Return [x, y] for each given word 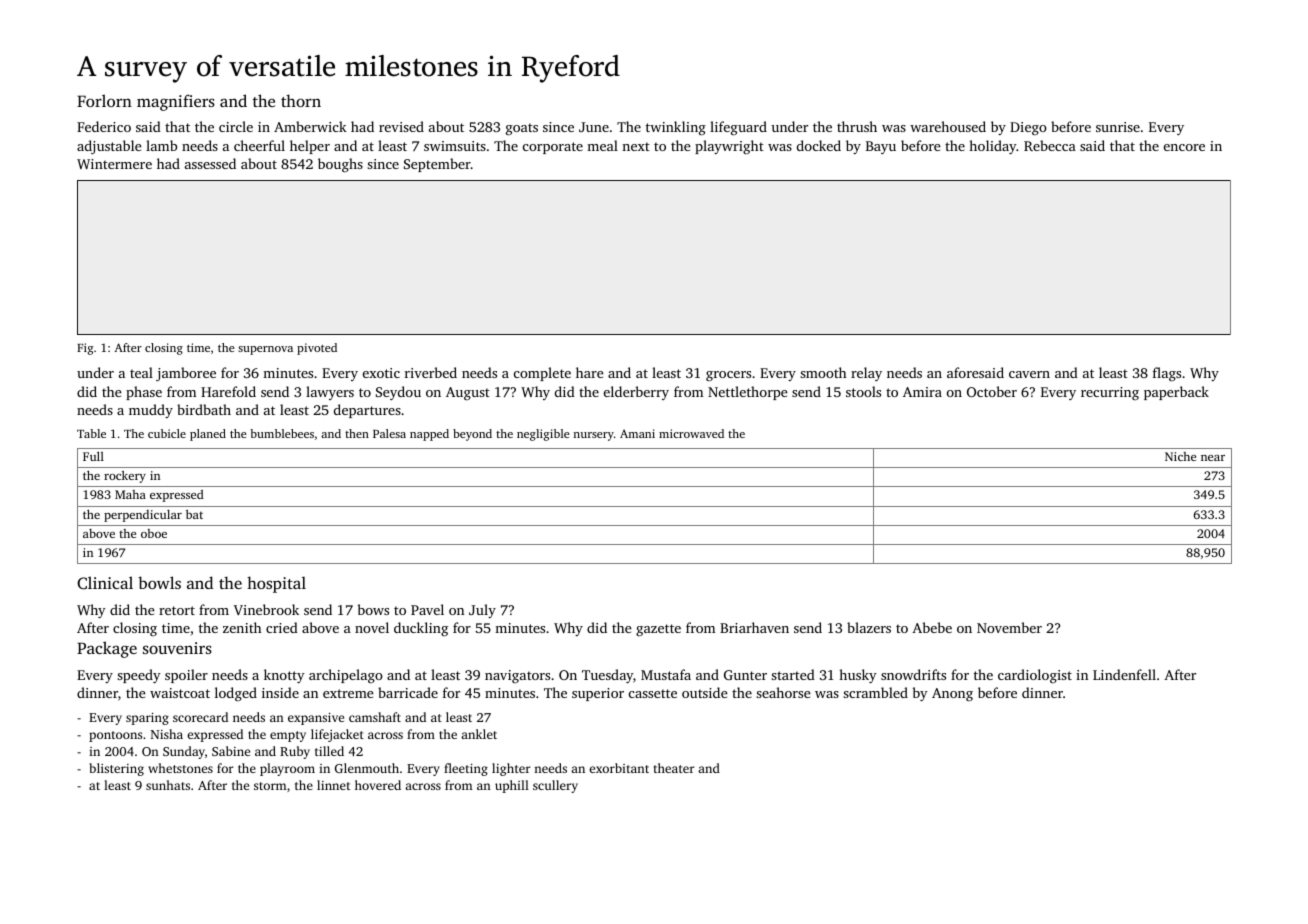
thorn [301, 100]
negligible [543, 435]
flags [1167, 374]
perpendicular [143, 516]
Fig [85, 349]
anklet [479, 734]
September [437, 165]
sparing [147, 719]
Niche [1180, 456]
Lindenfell [1124, 674]
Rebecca [1050, 145]
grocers [728, 376]
